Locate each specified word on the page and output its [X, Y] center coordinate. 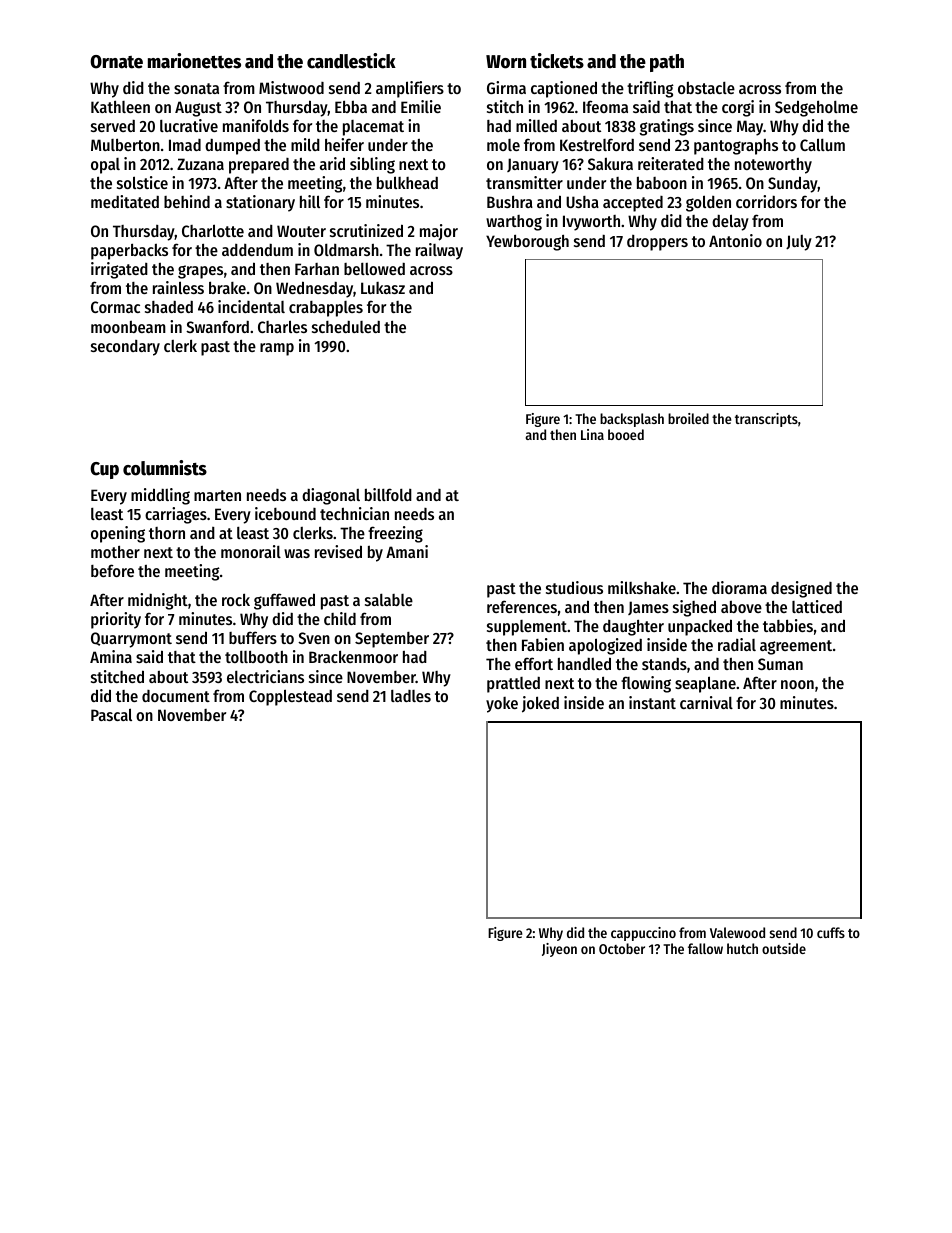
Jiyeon [559, 950]
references [522, 606]
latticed [817, 606]
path [667, 63]
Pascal [111, 714]
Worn [506, 62]
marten [217, 495]
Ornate [116, 62]
